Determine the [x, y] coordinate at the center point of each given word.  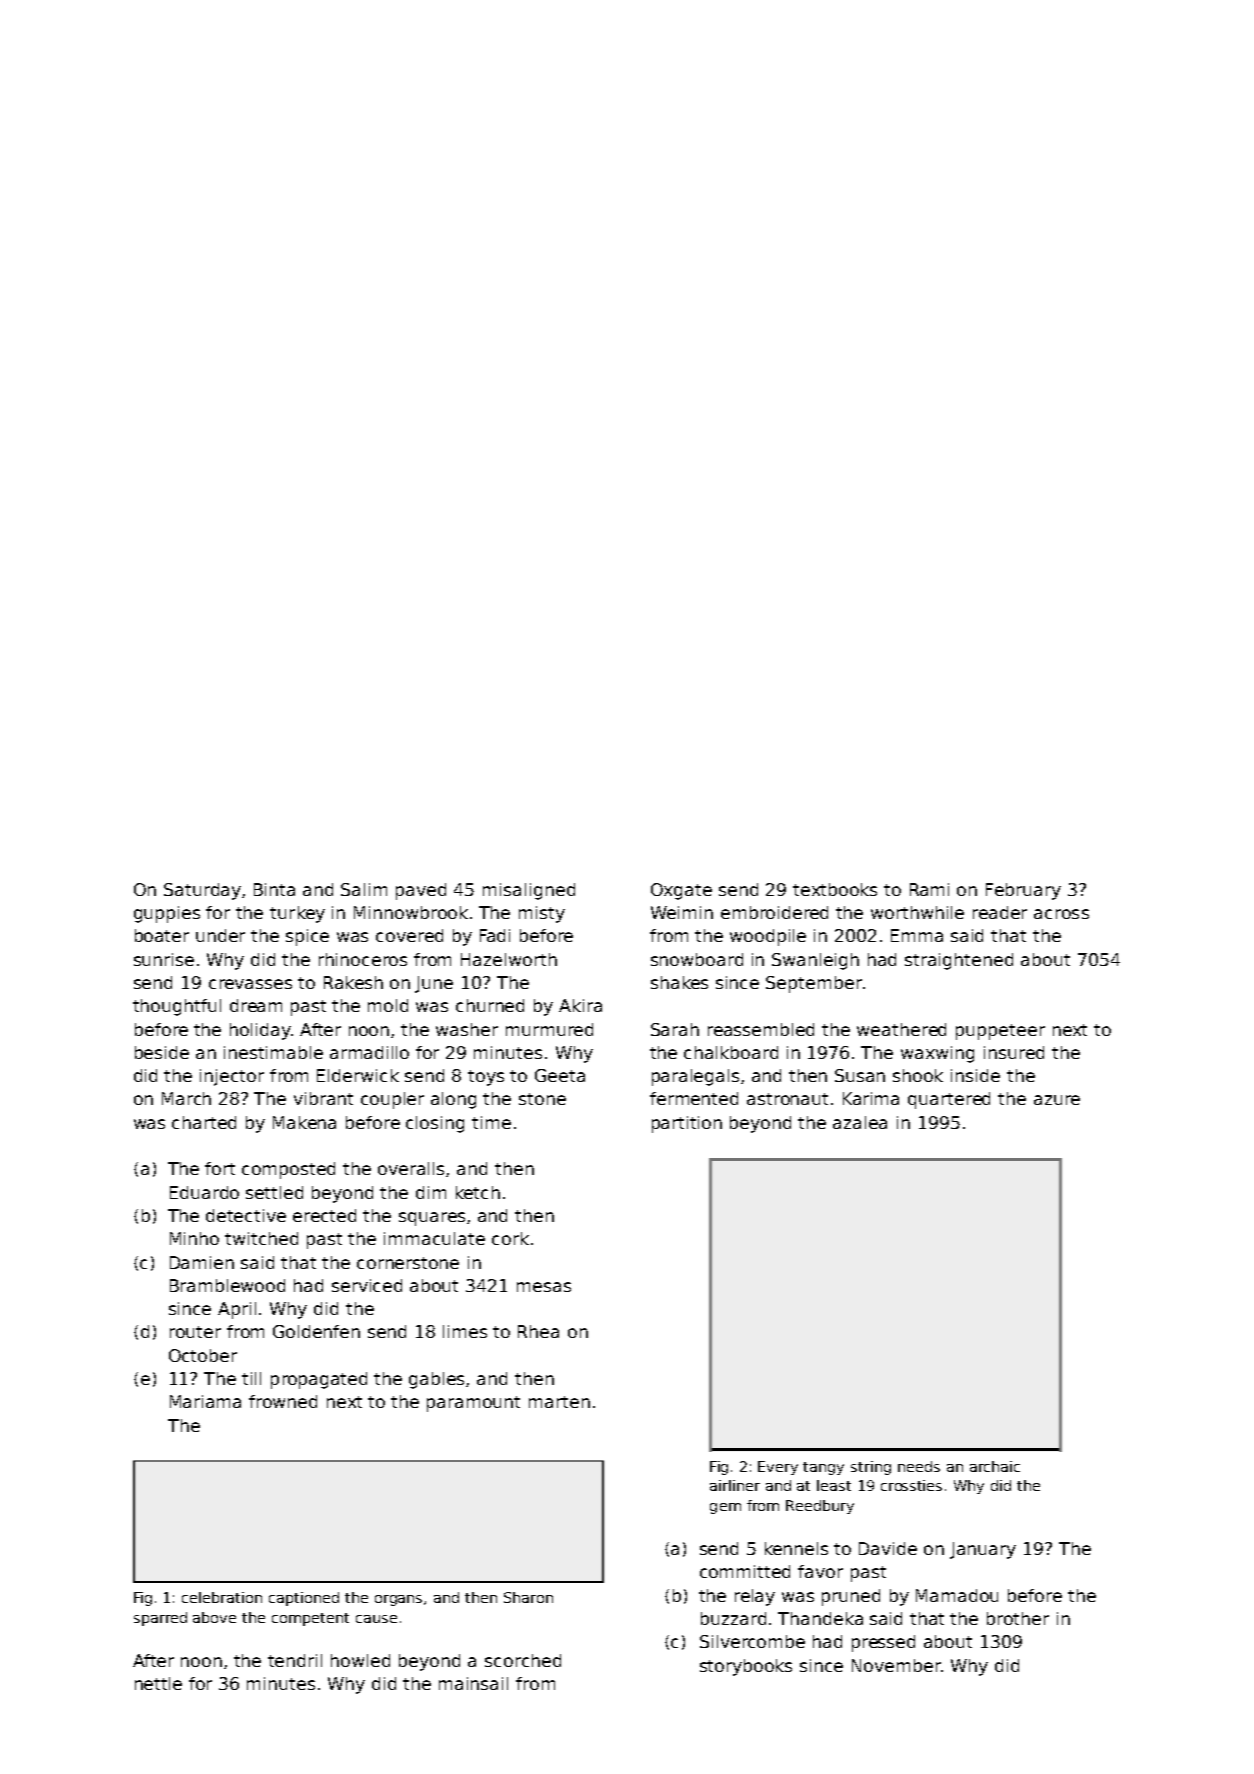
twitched [261, 1238]
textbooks [835, 889]
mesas [544, 1287]
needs [919, 1466]
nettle [158, 1683]
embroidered [774, 912]
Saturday [202, 891]
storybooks [746, 1667]
